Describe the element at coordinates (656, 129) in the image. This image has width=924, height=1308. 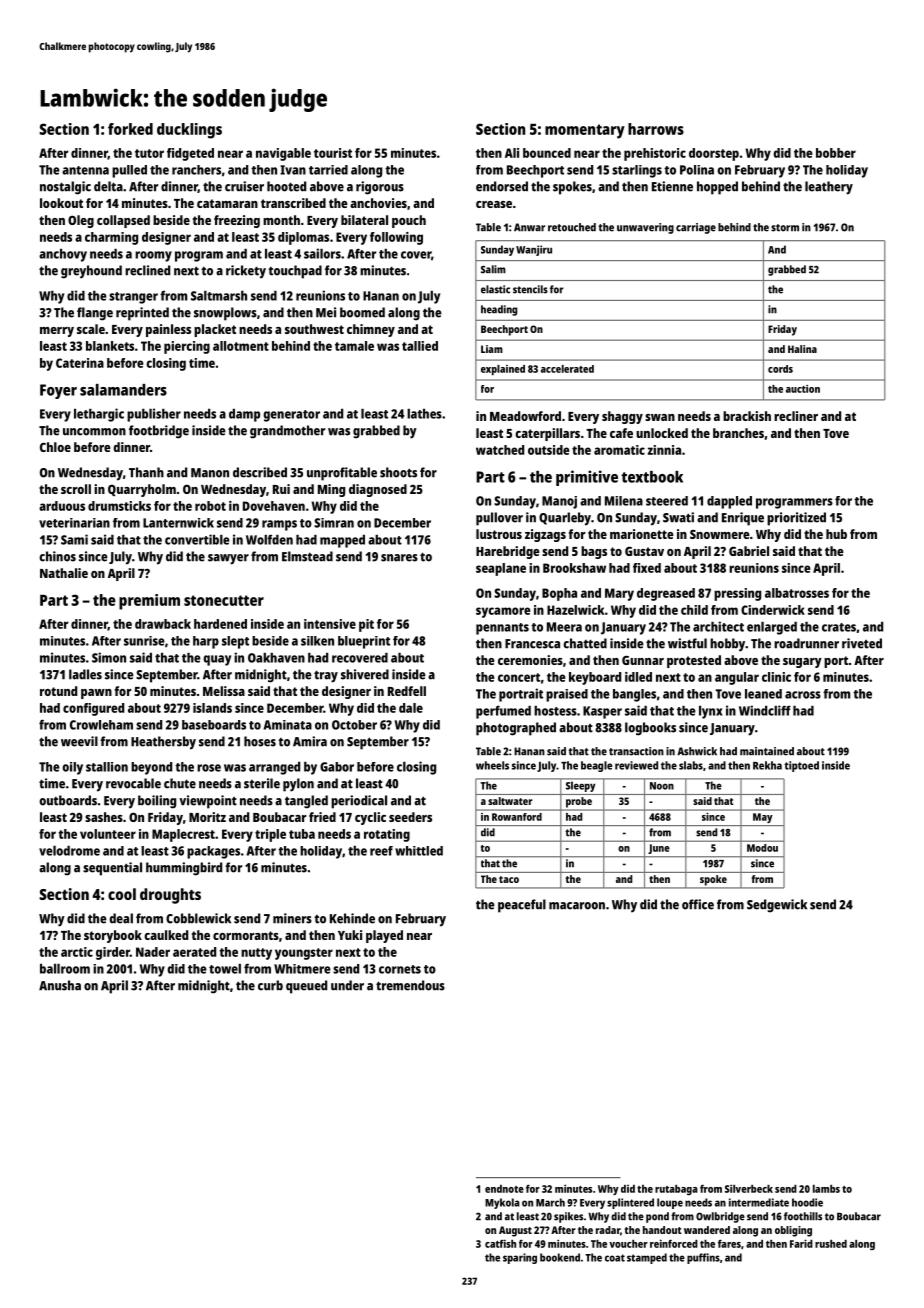
I see `harrows` at that location.
